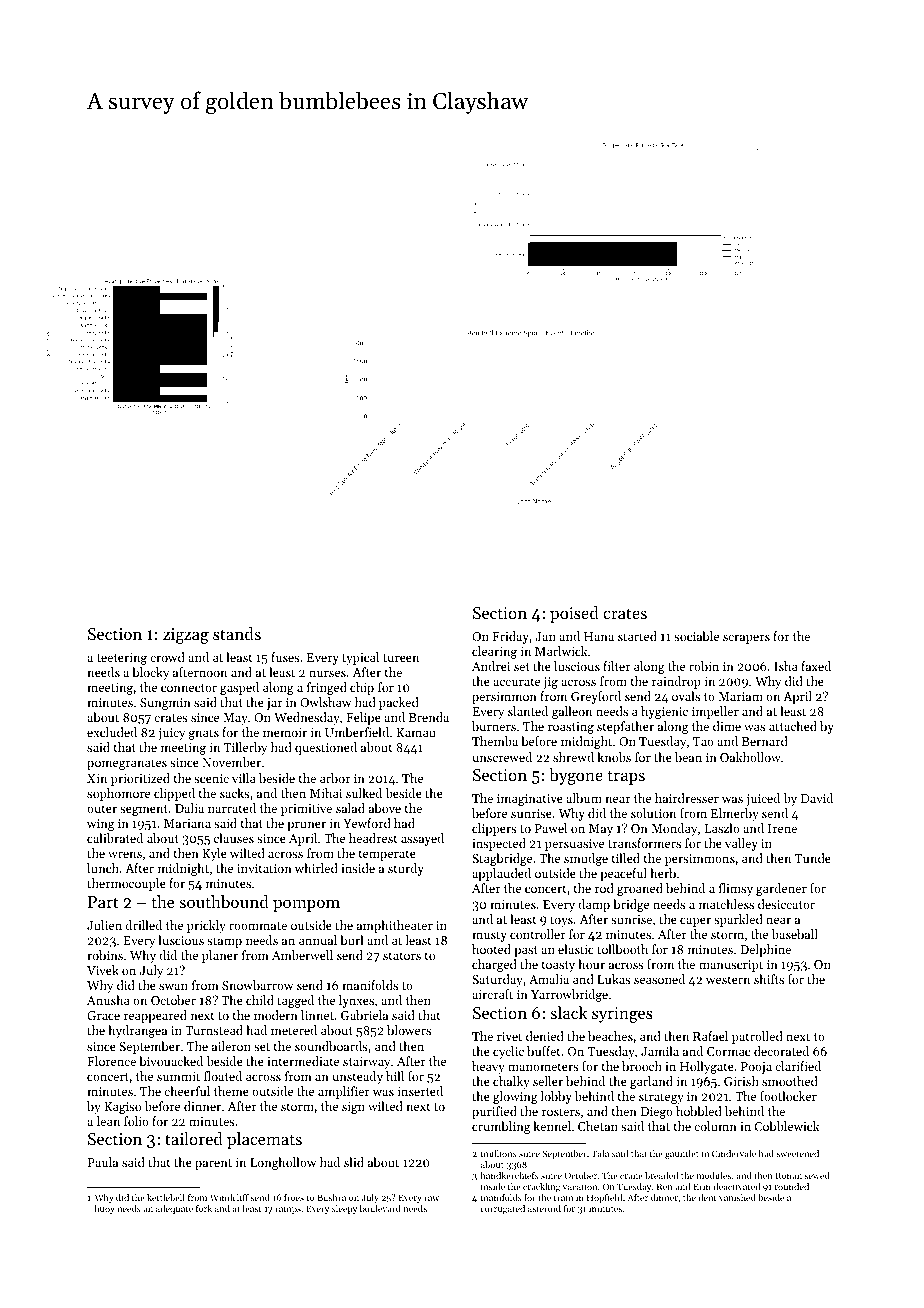  I want to click on shifts, so click(769, 979).
